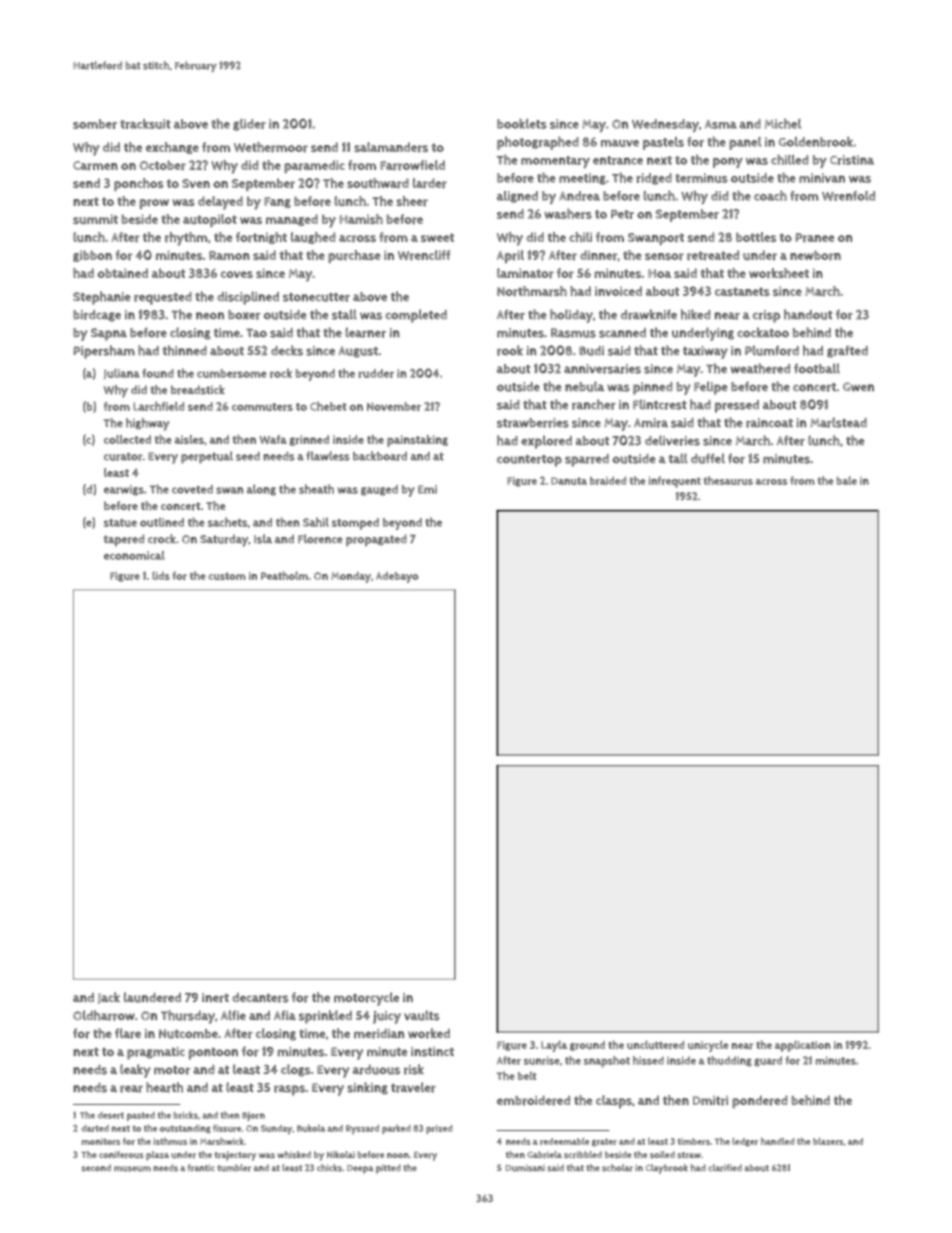 This screenshot has height=1233, width=952. Describe the element at coordinates (768, 1061) in the screenshot. I see `guard` at that location.
